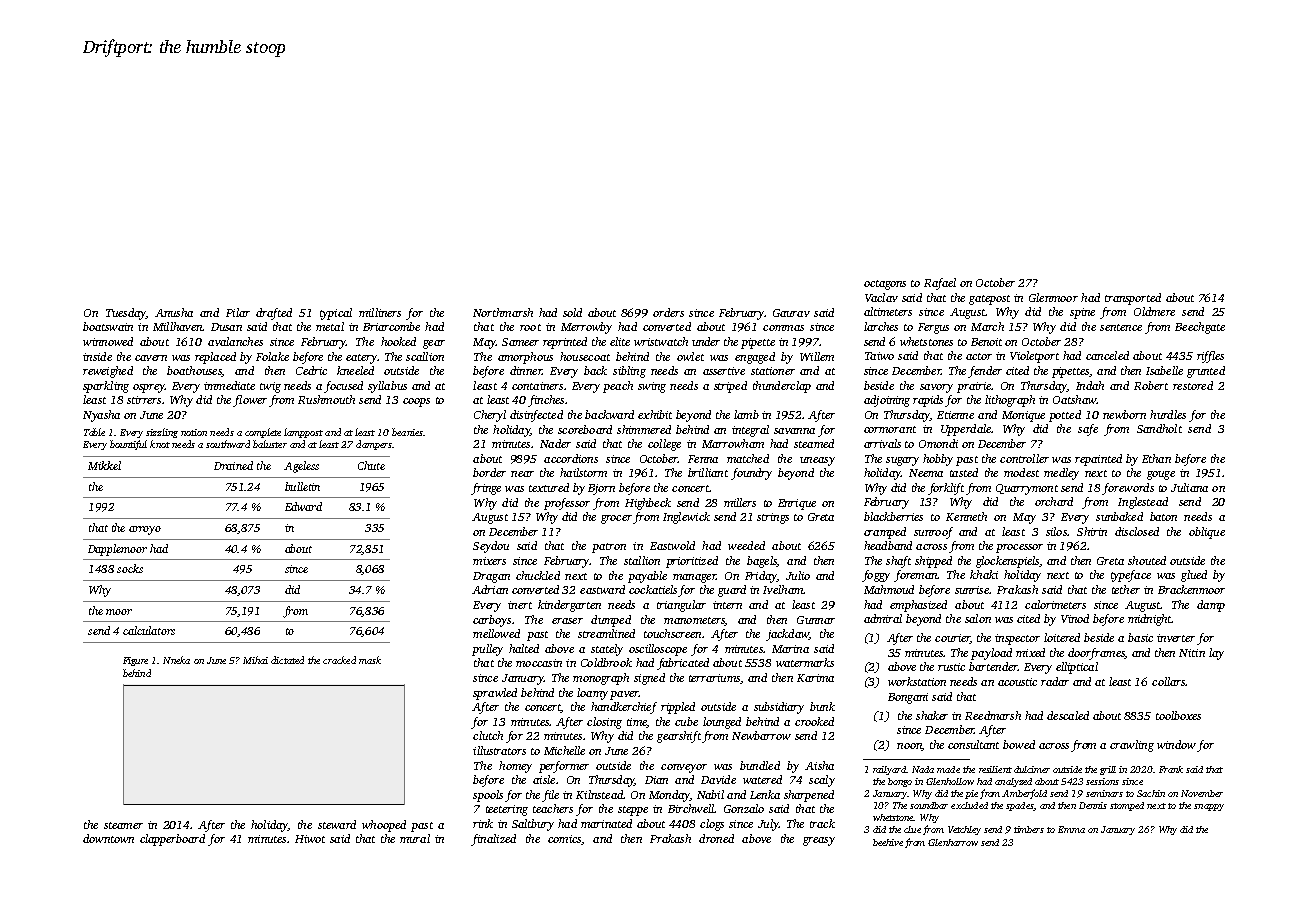 Image resolution: width=1308 pixels, height=924 pixels. I want to click on downtown, so click(108, 838).
